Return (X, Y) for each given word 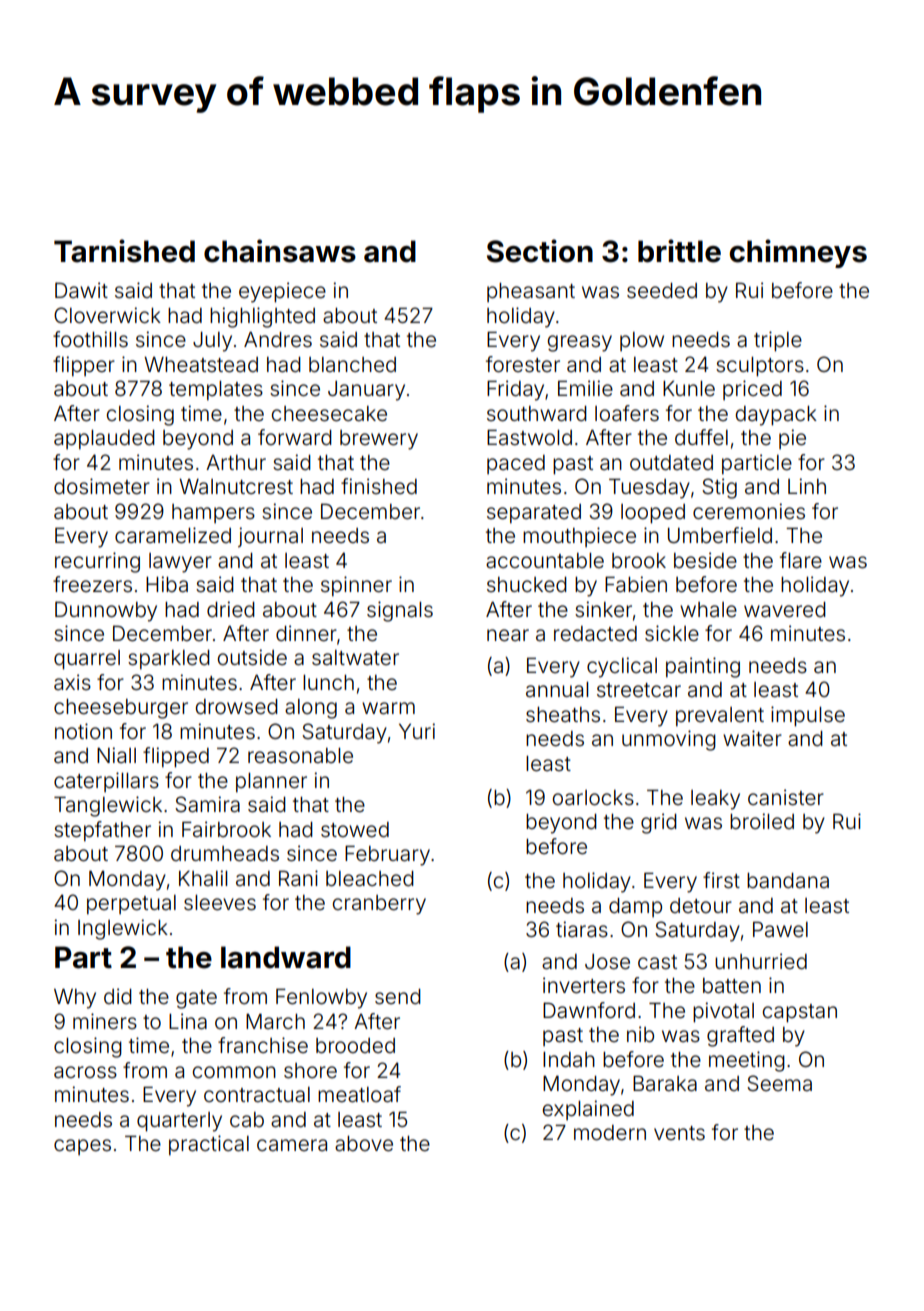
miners (105, 1021)
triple (778, 341)
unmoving (669, 740)
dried (231, 609)
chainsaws (280, 251)
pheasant (531, 292)
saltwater (355, 658)
